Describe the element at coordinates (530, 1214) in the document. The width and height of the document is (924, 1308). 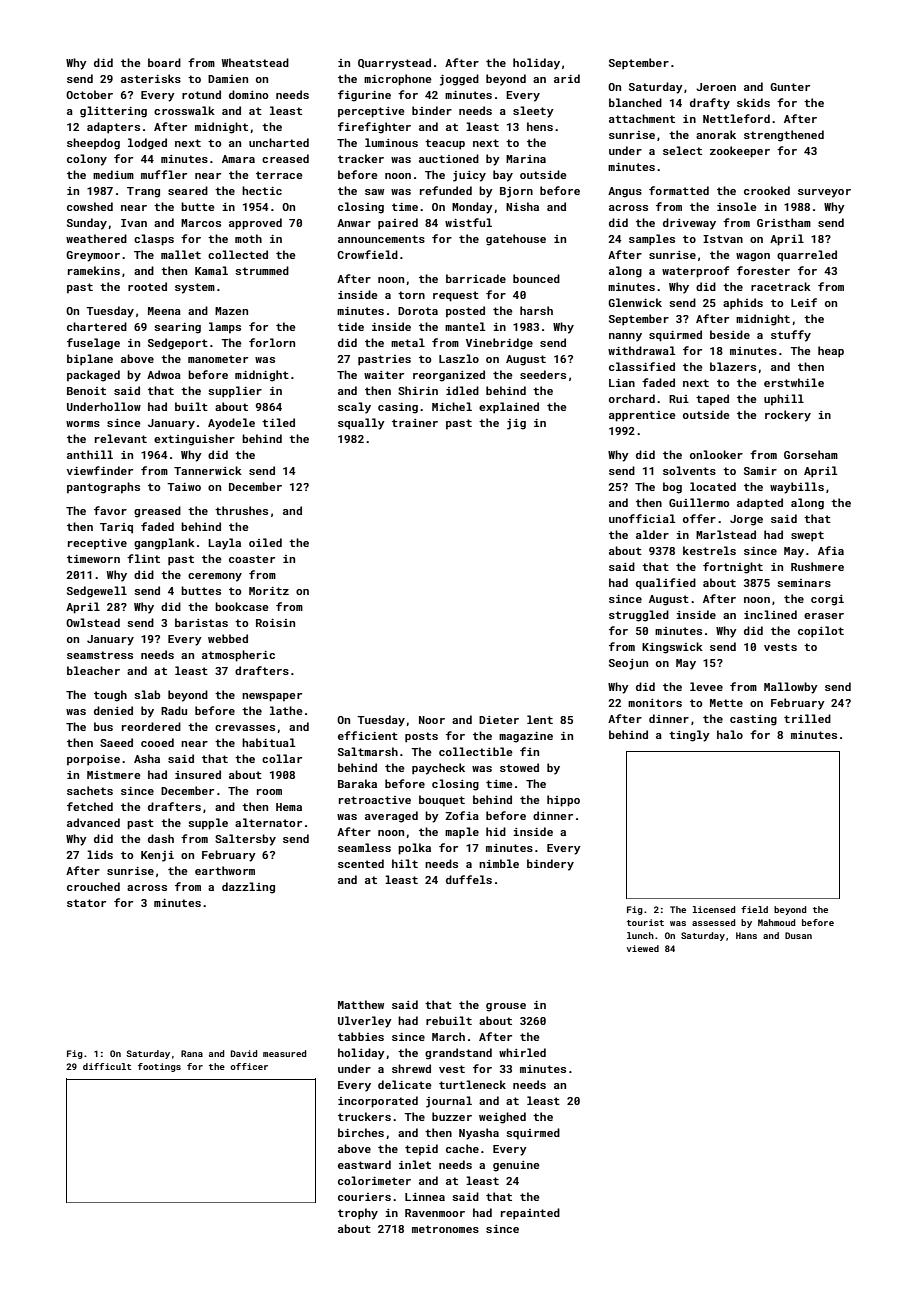
I see `repainted` at that location.
